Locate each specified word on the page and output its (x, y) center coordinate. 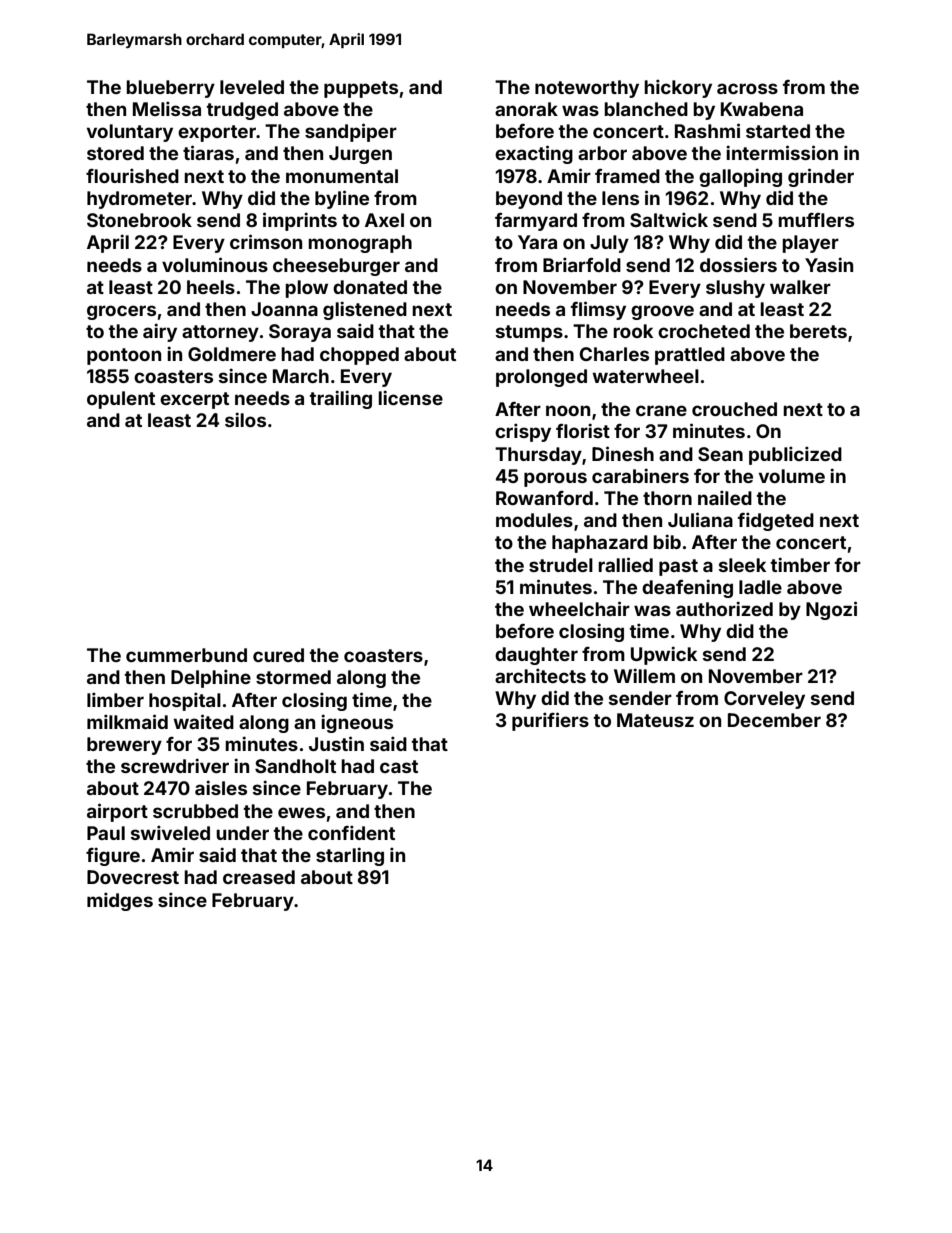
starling (350, 856)
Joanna (284, 309)
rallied (625, 564)
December (774, 720)
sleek (742, 565)
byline (342, 199)
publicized (795, 455)
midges (120, 901)
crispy (523, 432)
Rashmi (707, 130)
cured (278, 655)
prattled (690, 356)
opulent (121, 400)
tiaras (208, 152)
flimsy (598, 310)
